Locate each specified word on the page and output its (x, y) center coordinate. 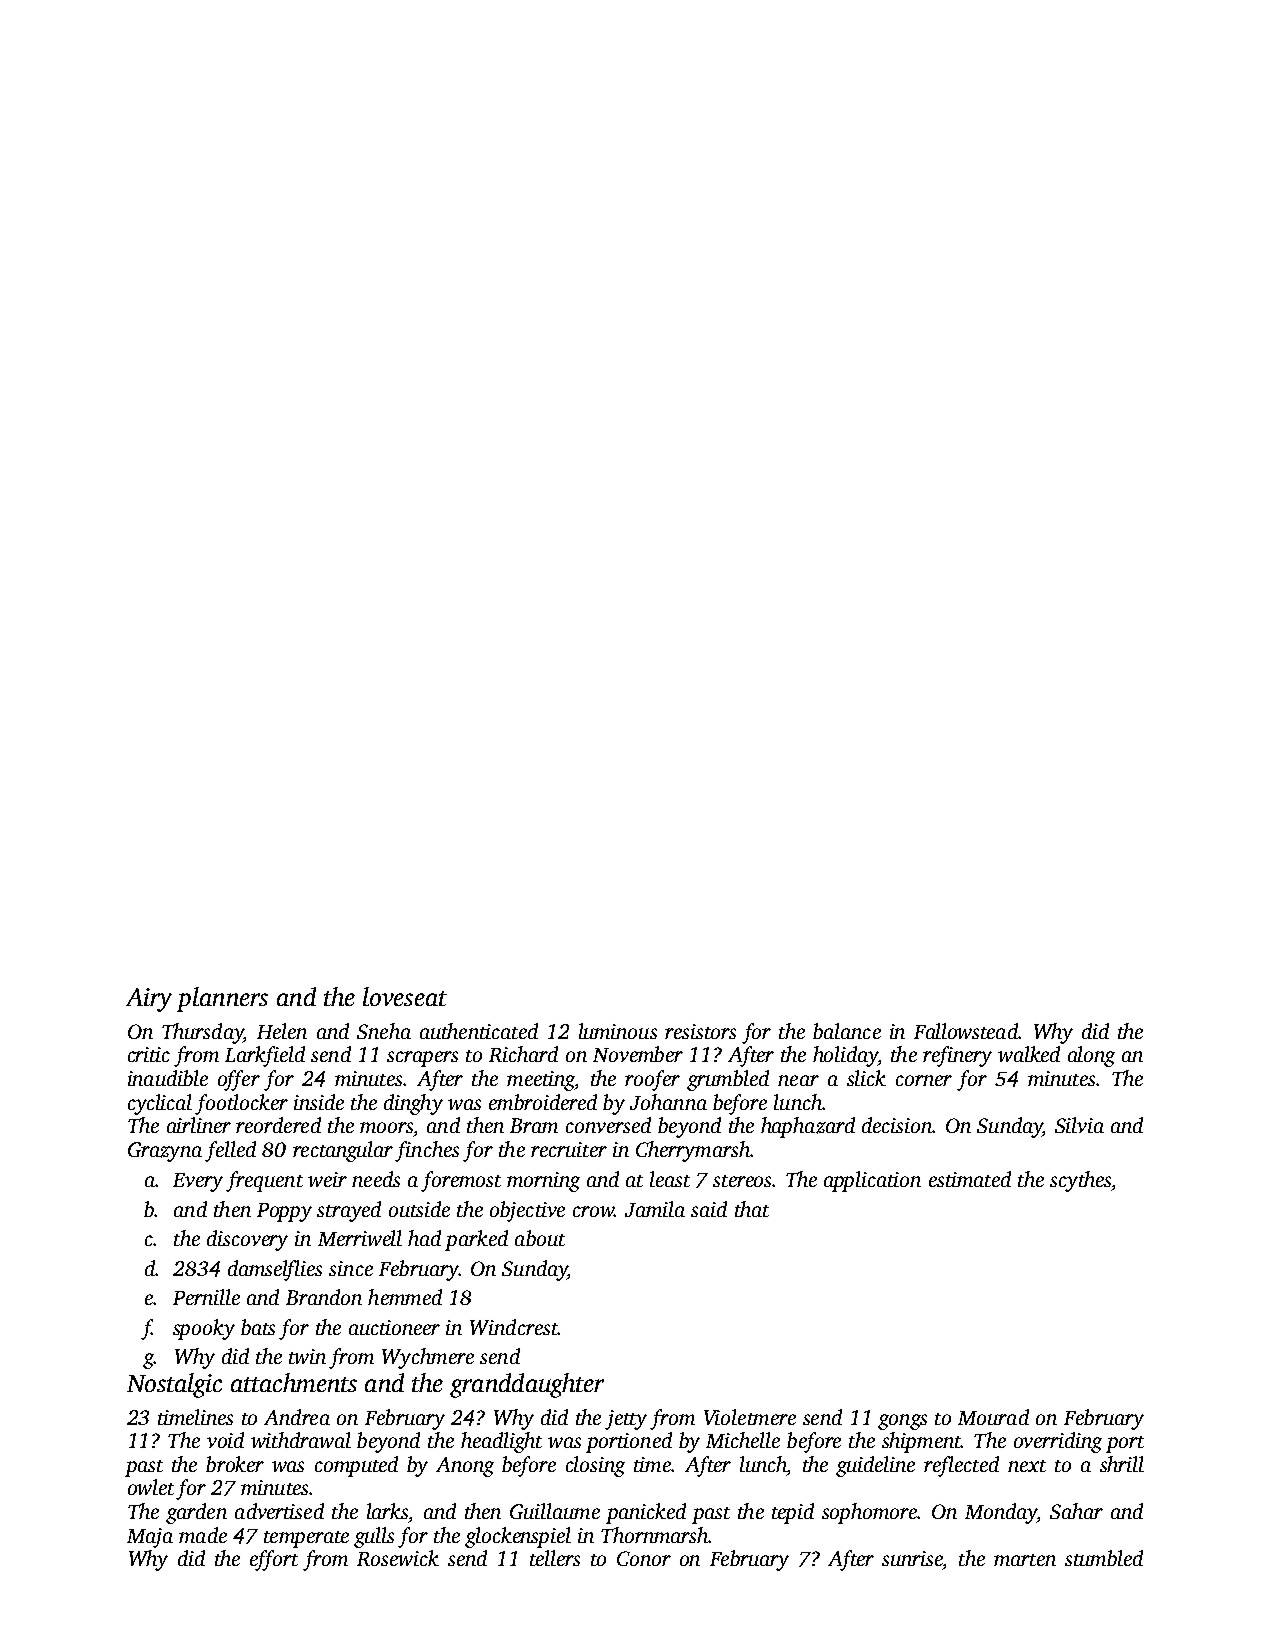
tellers (555, 1558)
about (540, 1238)
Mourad (993, 1417)
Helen (282, 1031)
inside (319, 1102)
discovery (247, 1240)
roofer (652, 1080)
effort (274, 1560)
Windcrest (514, 1327)
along (1091, 1056)
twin (307, 1356)
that (752, 1209)
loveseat (405, 996)
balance (847, 1031)
